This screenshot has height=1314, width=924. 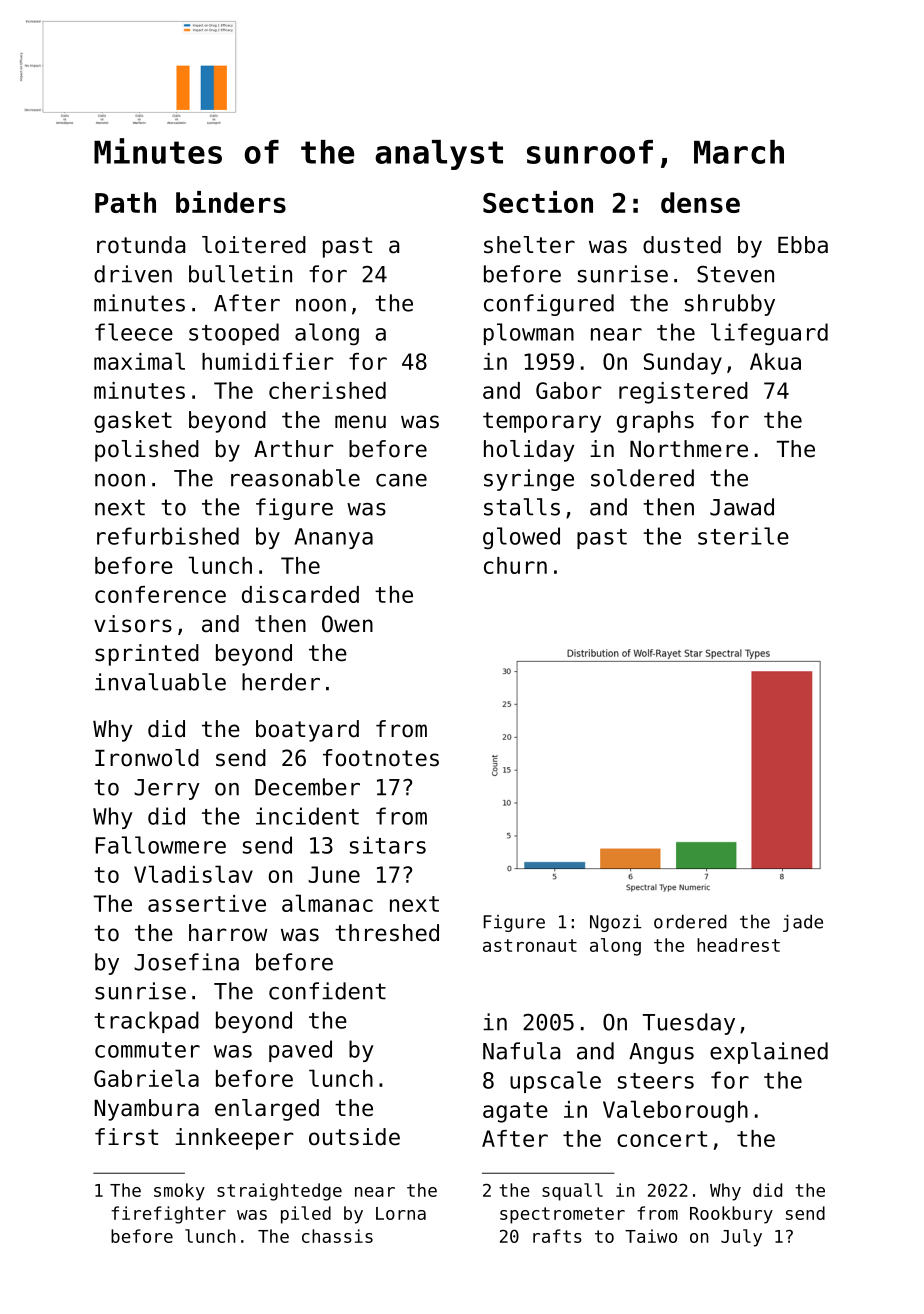 I want to click on dense, so click(x=700, y=202).
